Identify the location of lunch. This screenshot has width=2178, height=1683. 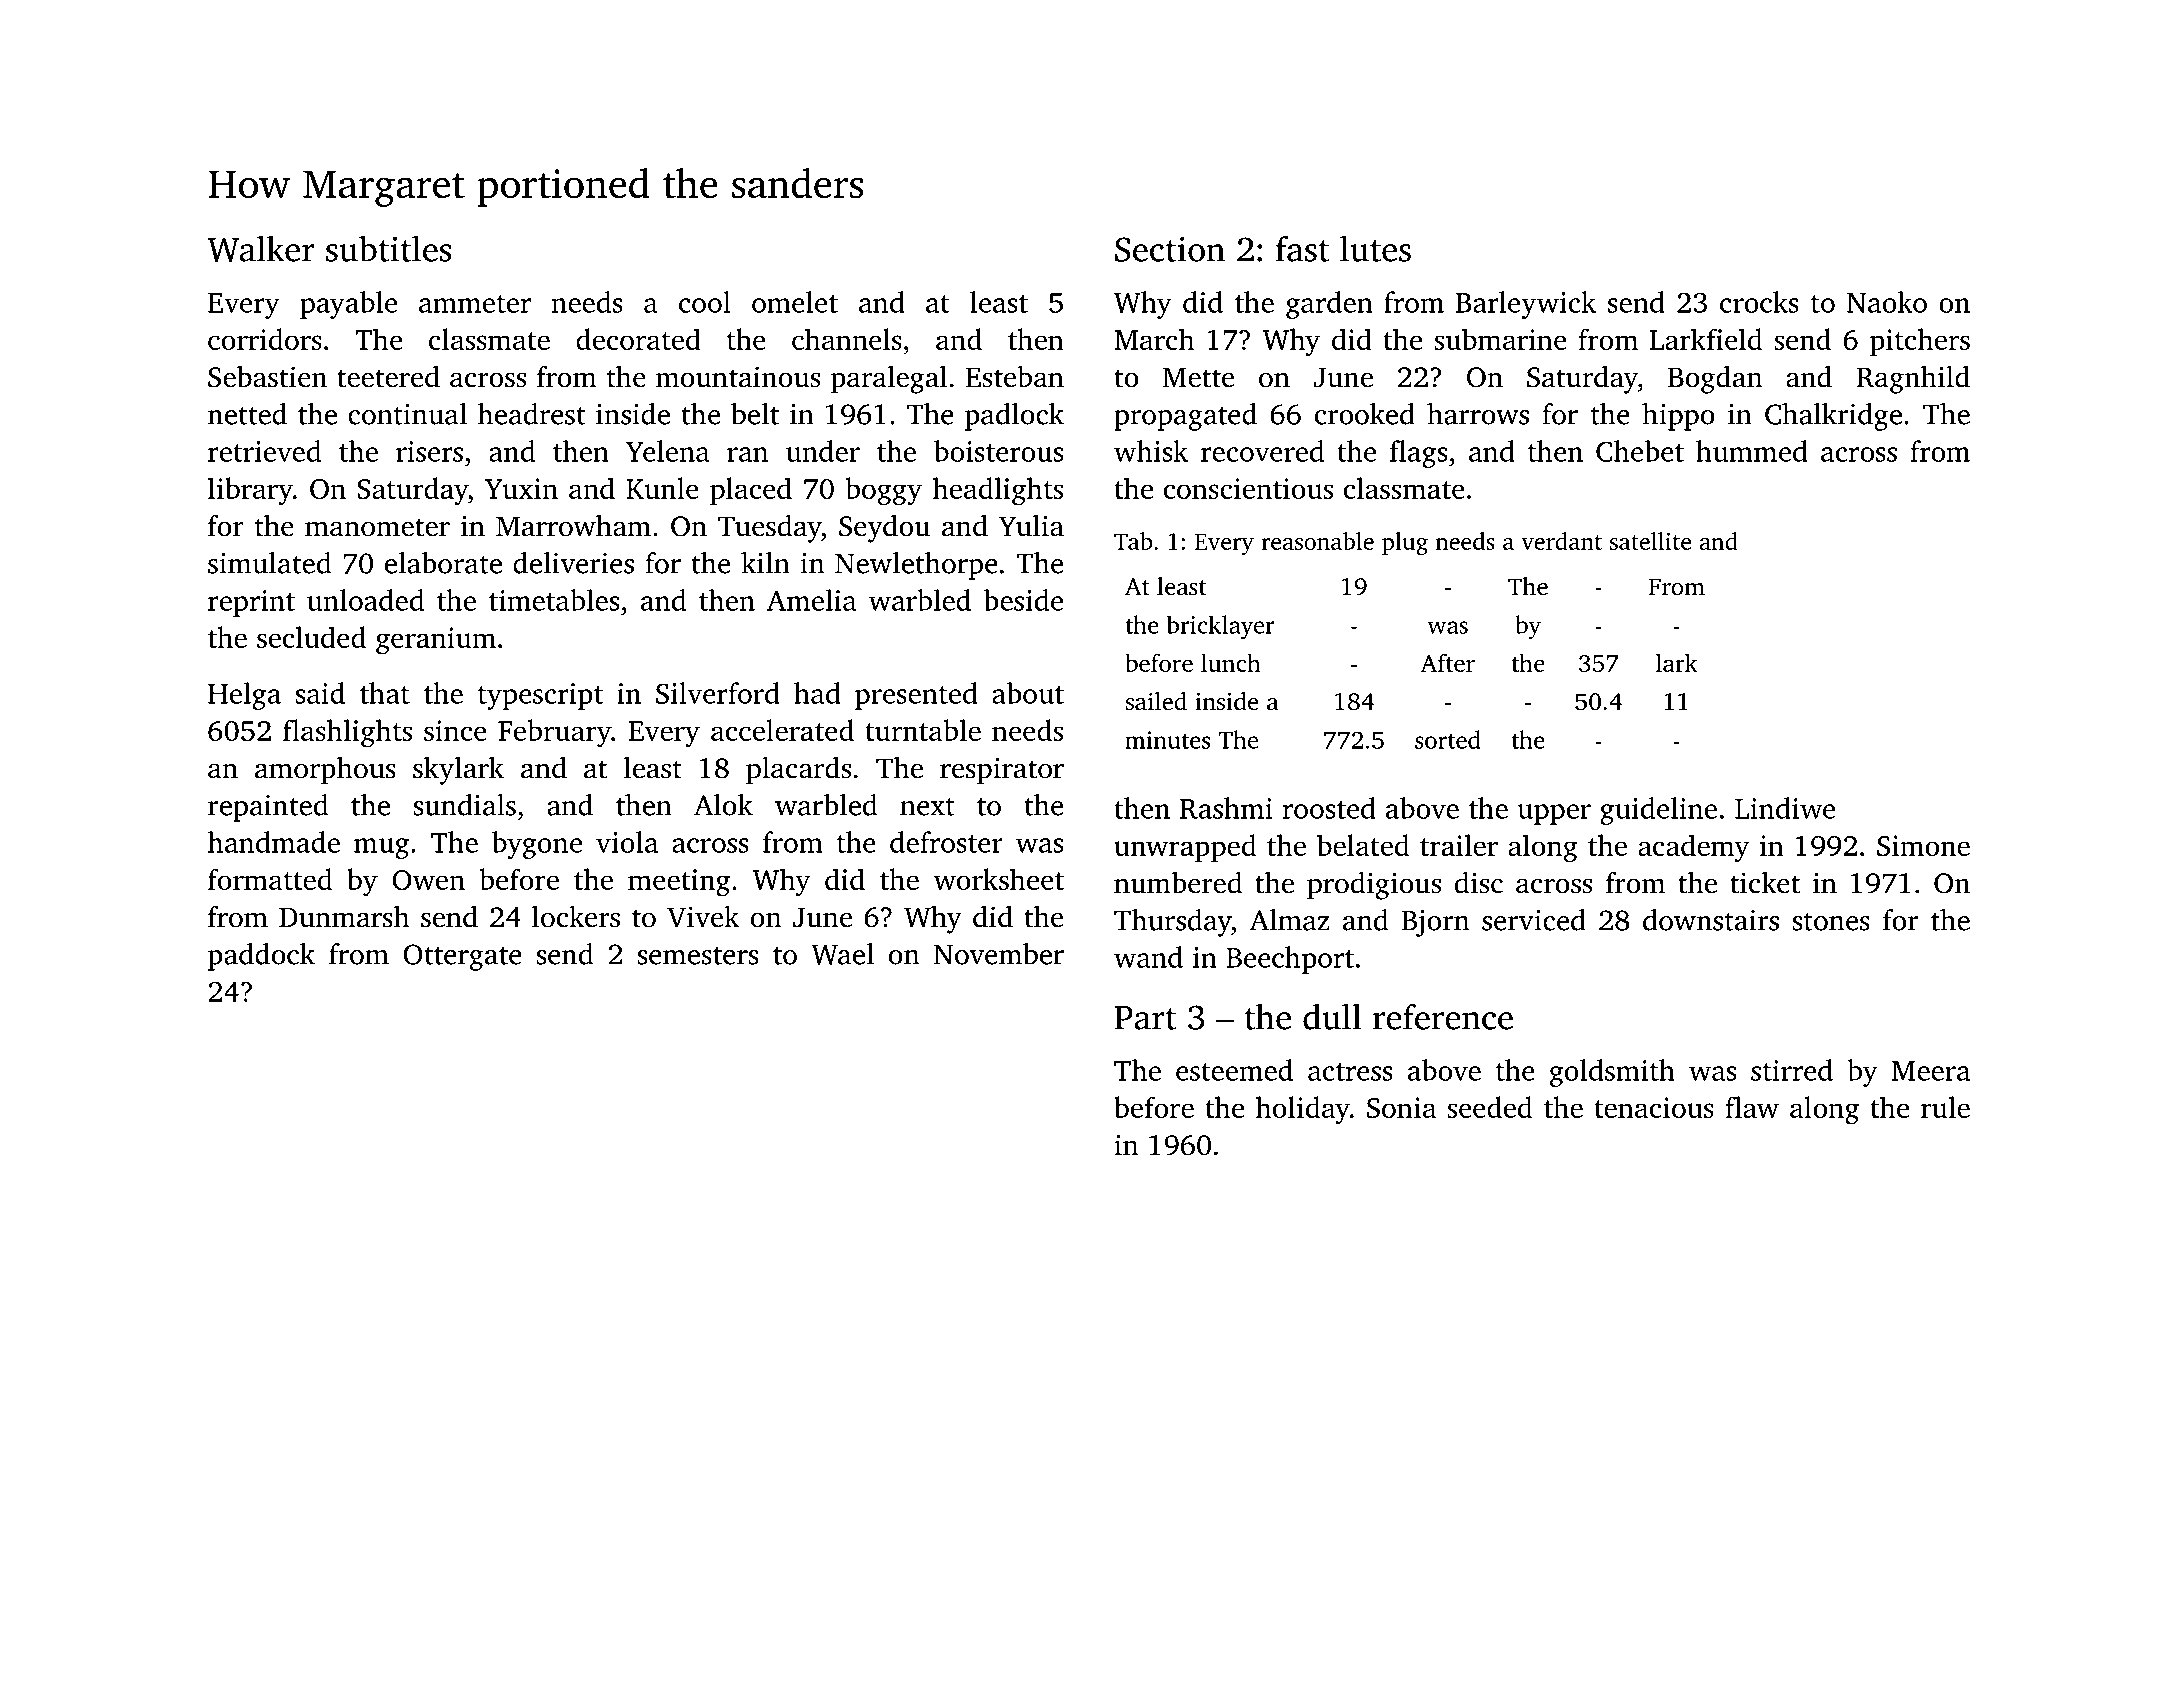
(1231, 662).
